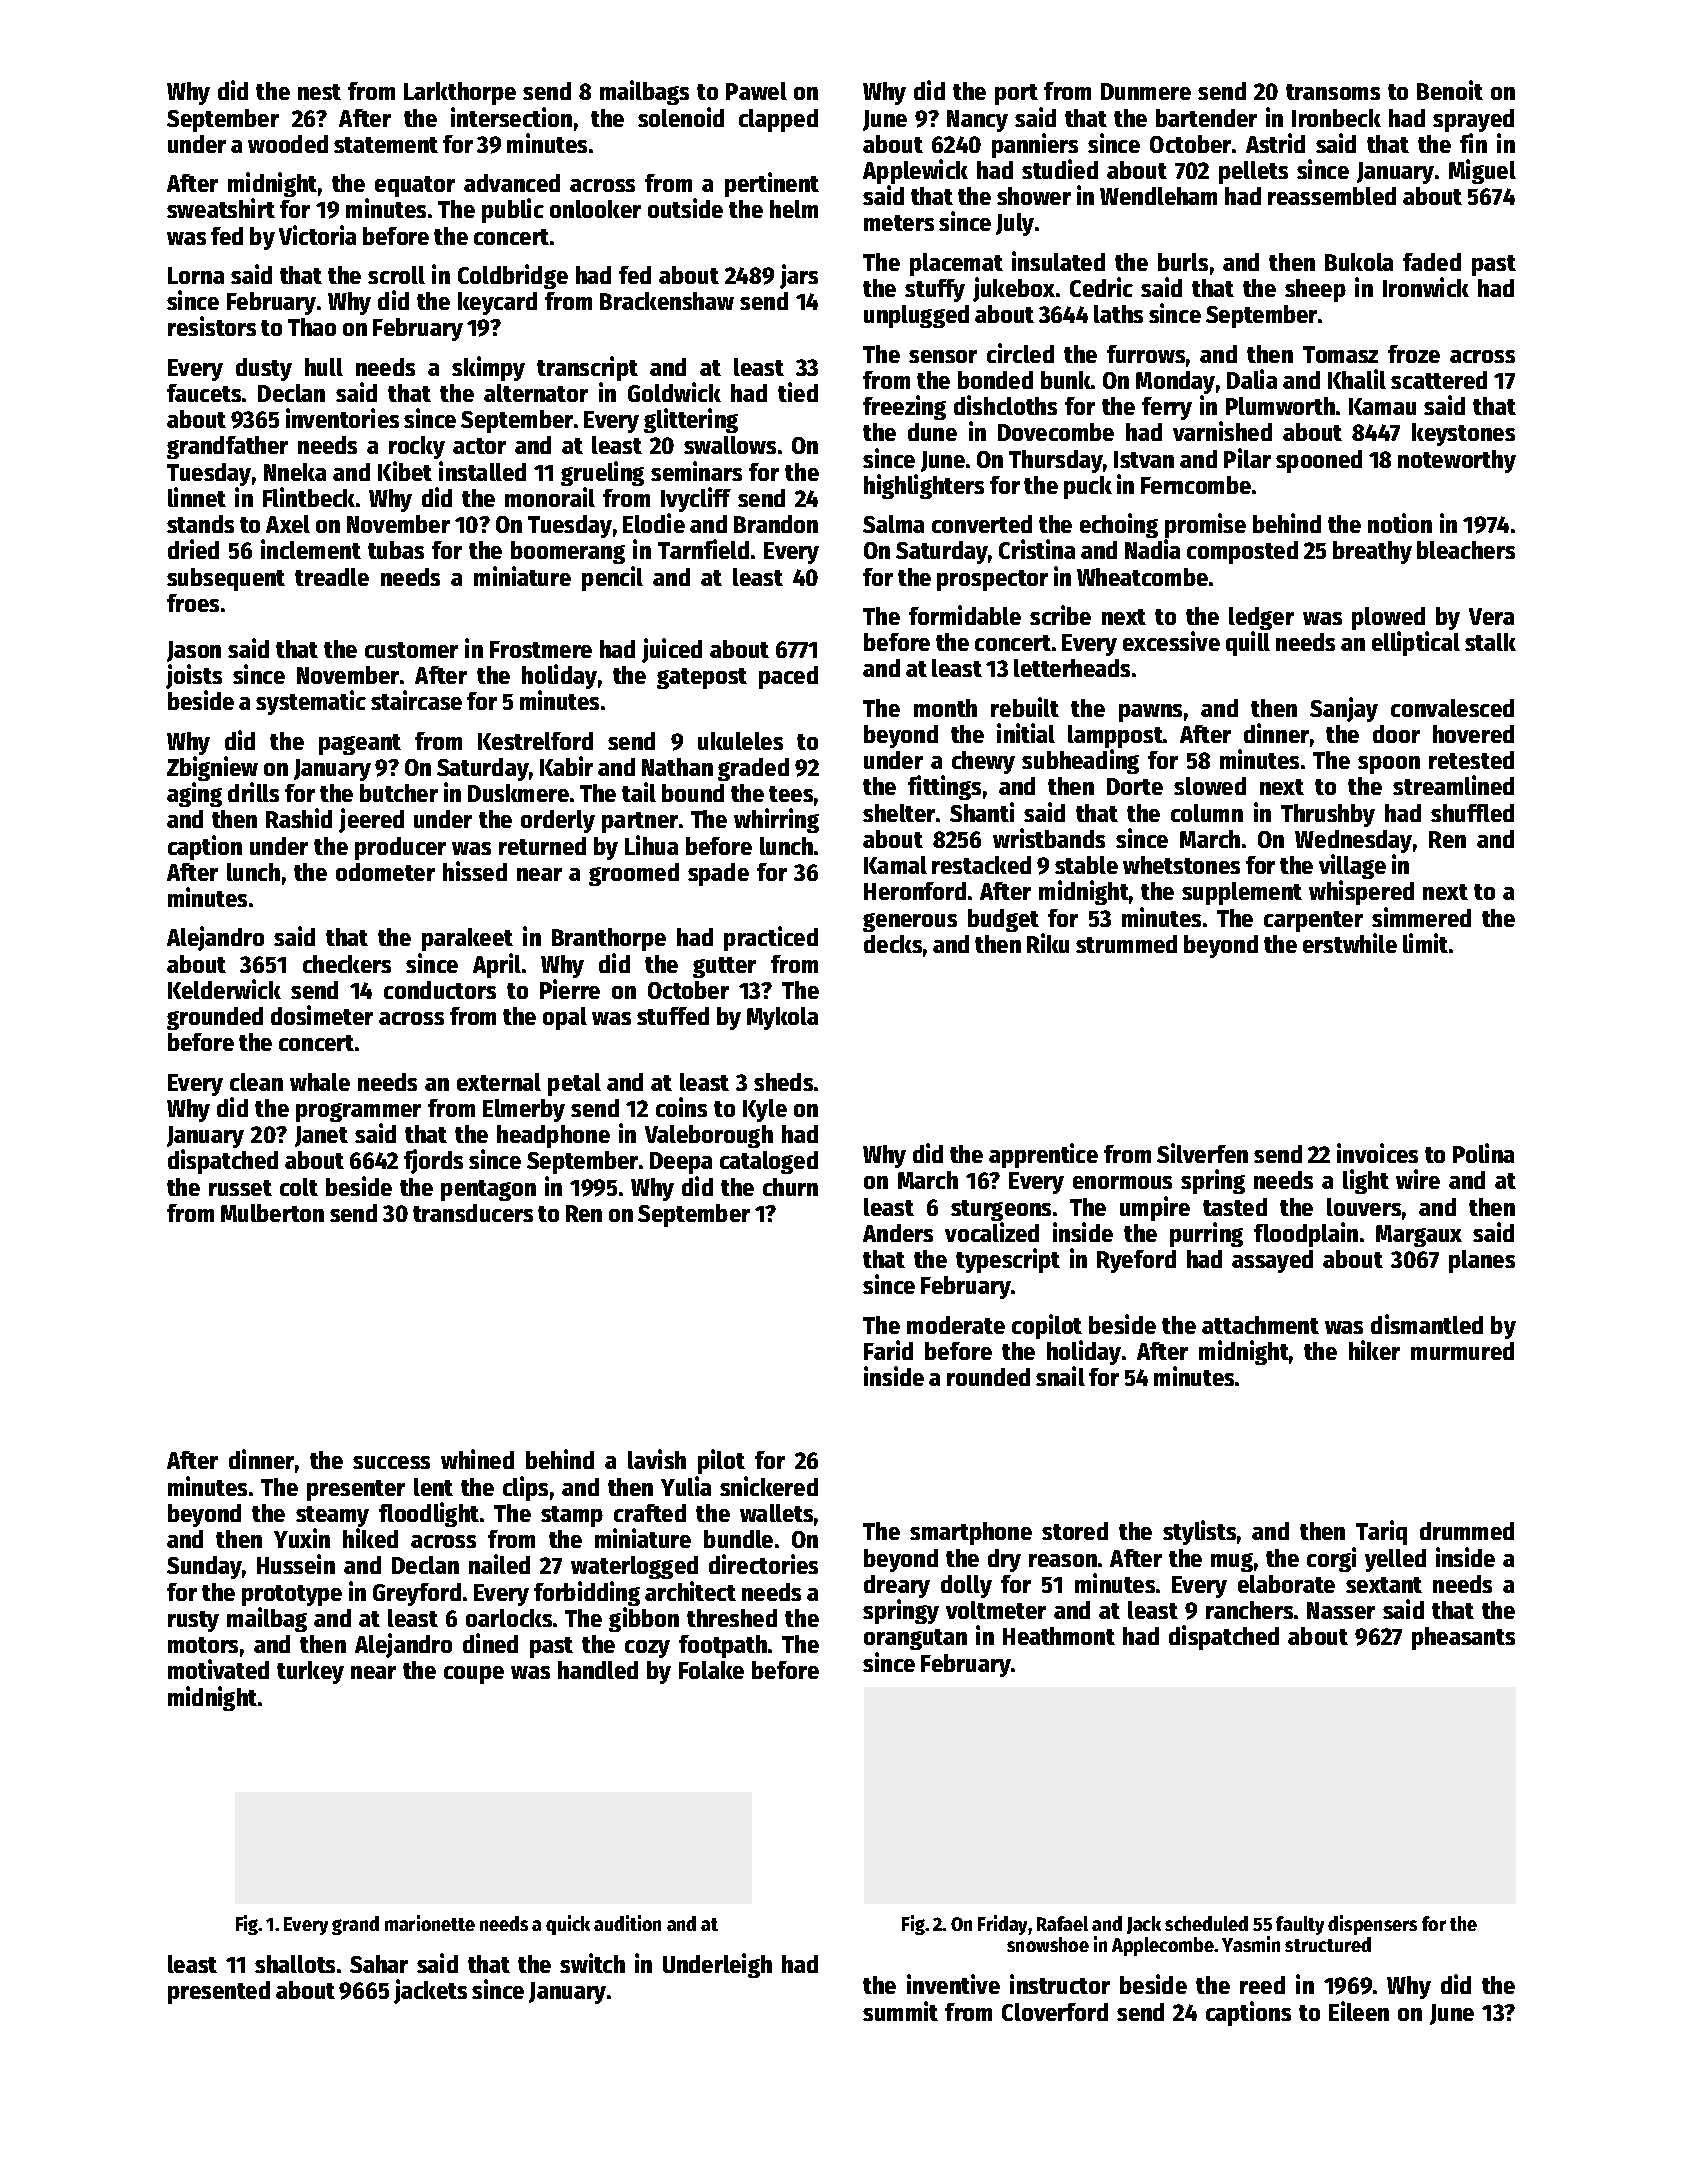 This screenshot has height=2178, width=1683. I want to click on tail, so click(639, 792).
